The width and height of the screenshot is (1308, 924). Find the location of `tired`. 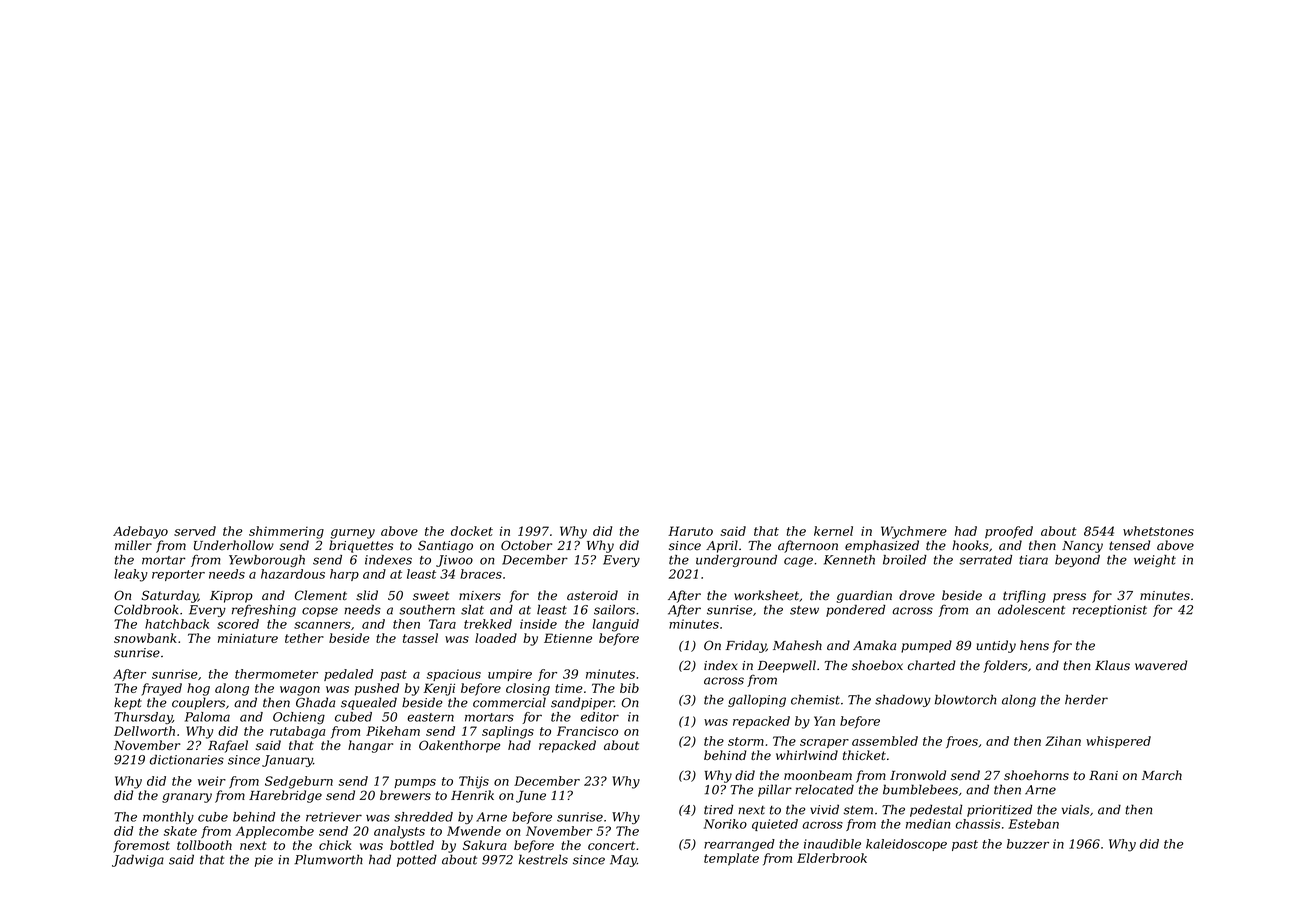

tired is located at coordinates (718, 809).
